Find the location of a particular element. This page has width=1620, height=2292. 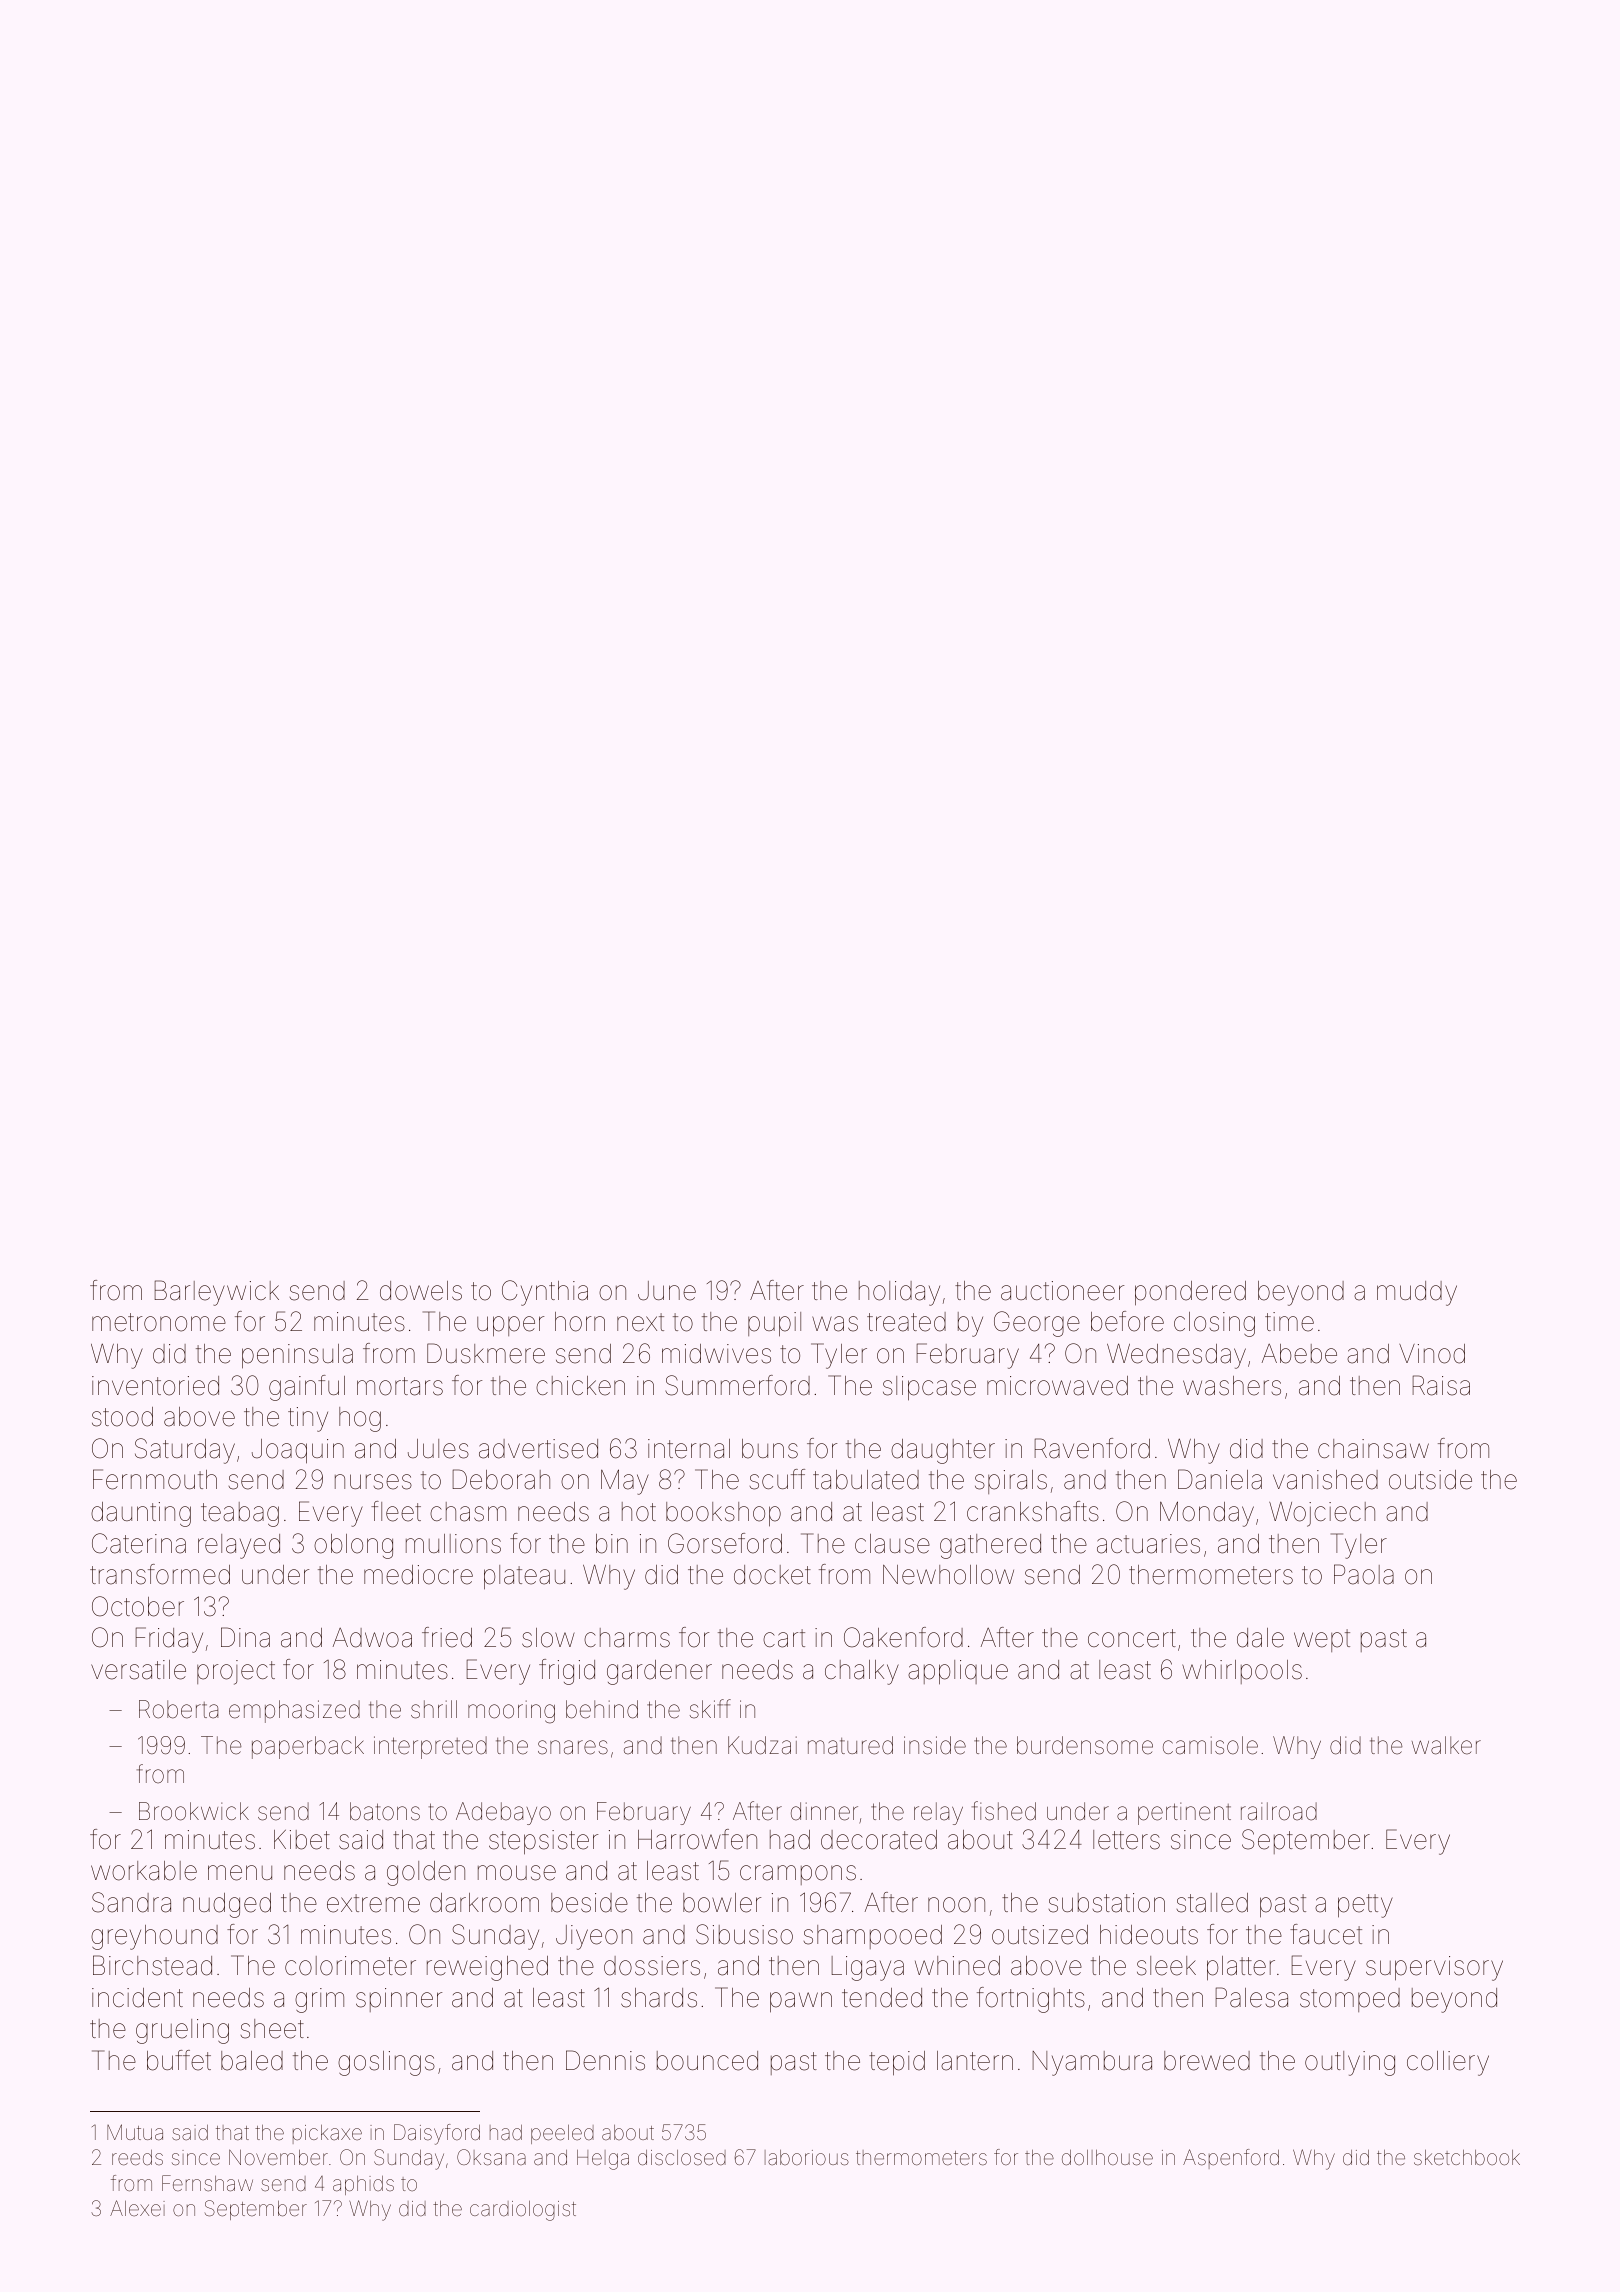

outside is located at coordinates (1430, 1480).
